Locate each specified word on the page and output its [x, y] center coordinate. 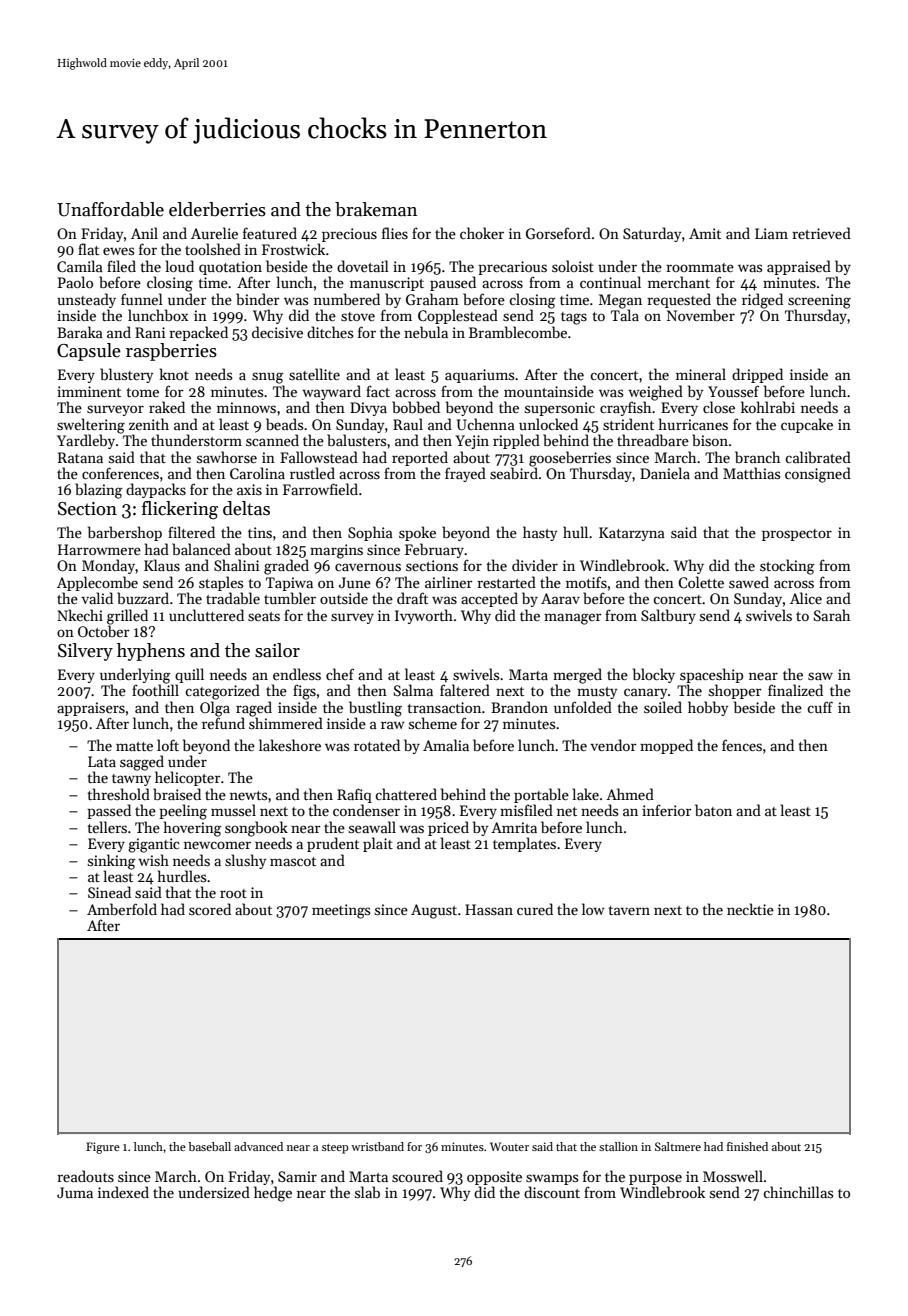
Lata [102, 761]
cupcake [807, 425]
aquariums [479, 376]
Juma [75, 1192]
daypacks [156, 490]
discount [552, 1192]
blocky [654, 675]
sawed [749, 582]
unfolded [583, 707]
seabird [514, 473]
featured [270, 233]
